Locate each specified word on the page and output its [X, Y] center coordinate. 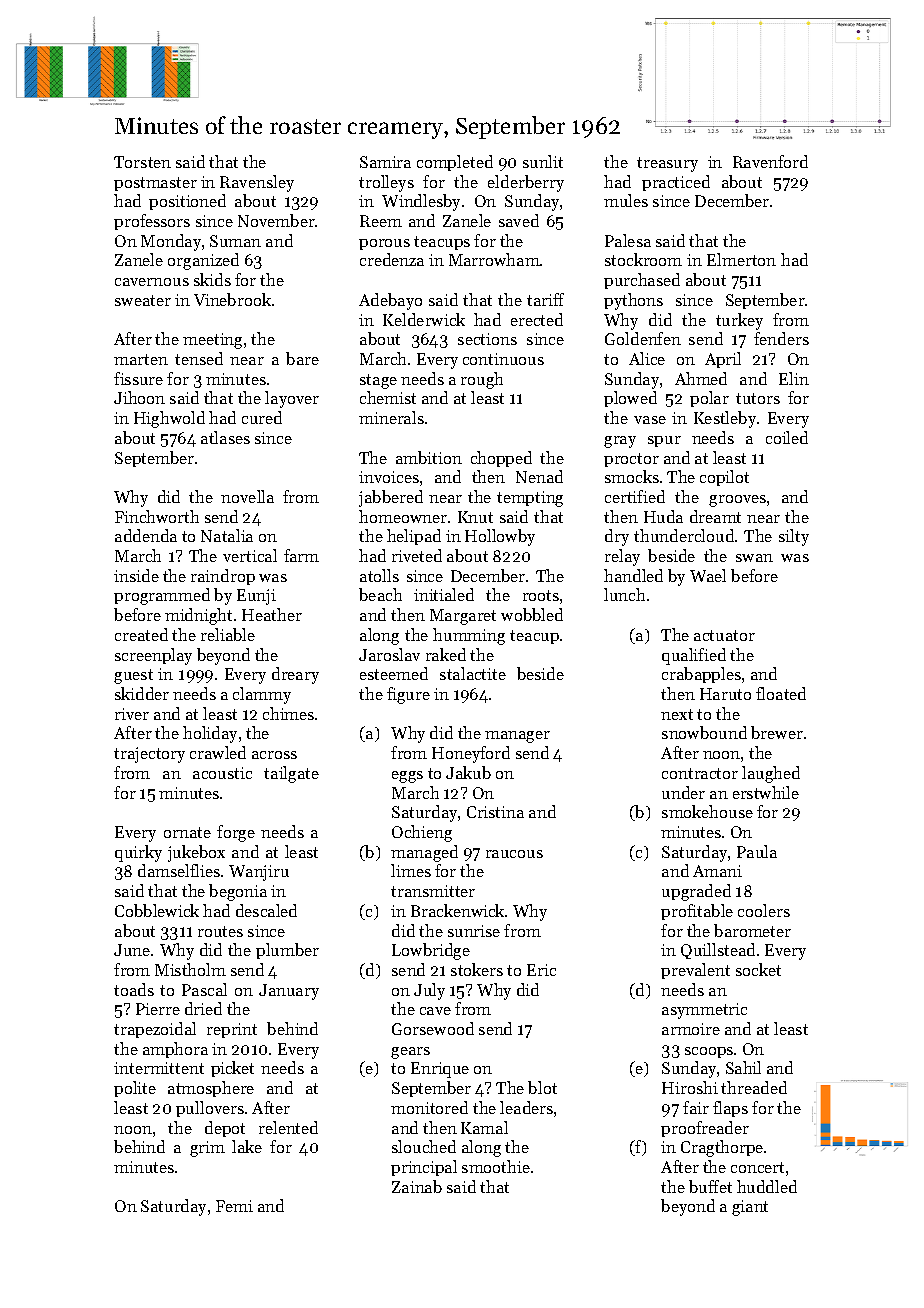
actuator [724, 635]
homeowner [403, 516]
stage [378, 381]
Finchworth [157, 516]
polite [135, 1089]
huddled [767, 1186]
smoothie [496, 1166]
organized [203, 261]
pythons [633, 301]
